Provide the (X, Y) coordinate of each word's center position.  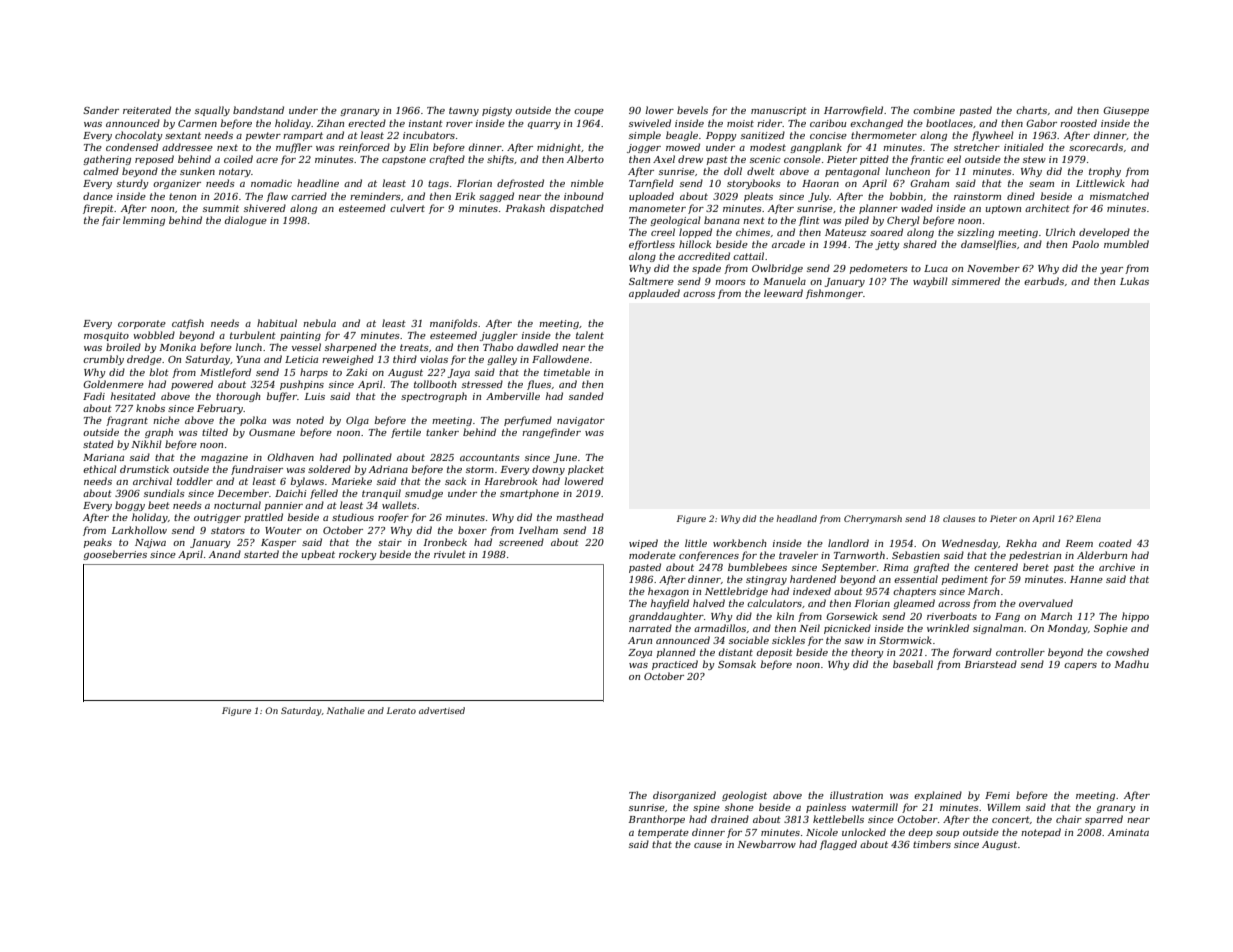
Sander (101, 110)
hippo (1135, 617)
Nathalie (346, 710)
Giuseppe (1126, 111)
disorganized (684, 796)
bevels (692, 110)
